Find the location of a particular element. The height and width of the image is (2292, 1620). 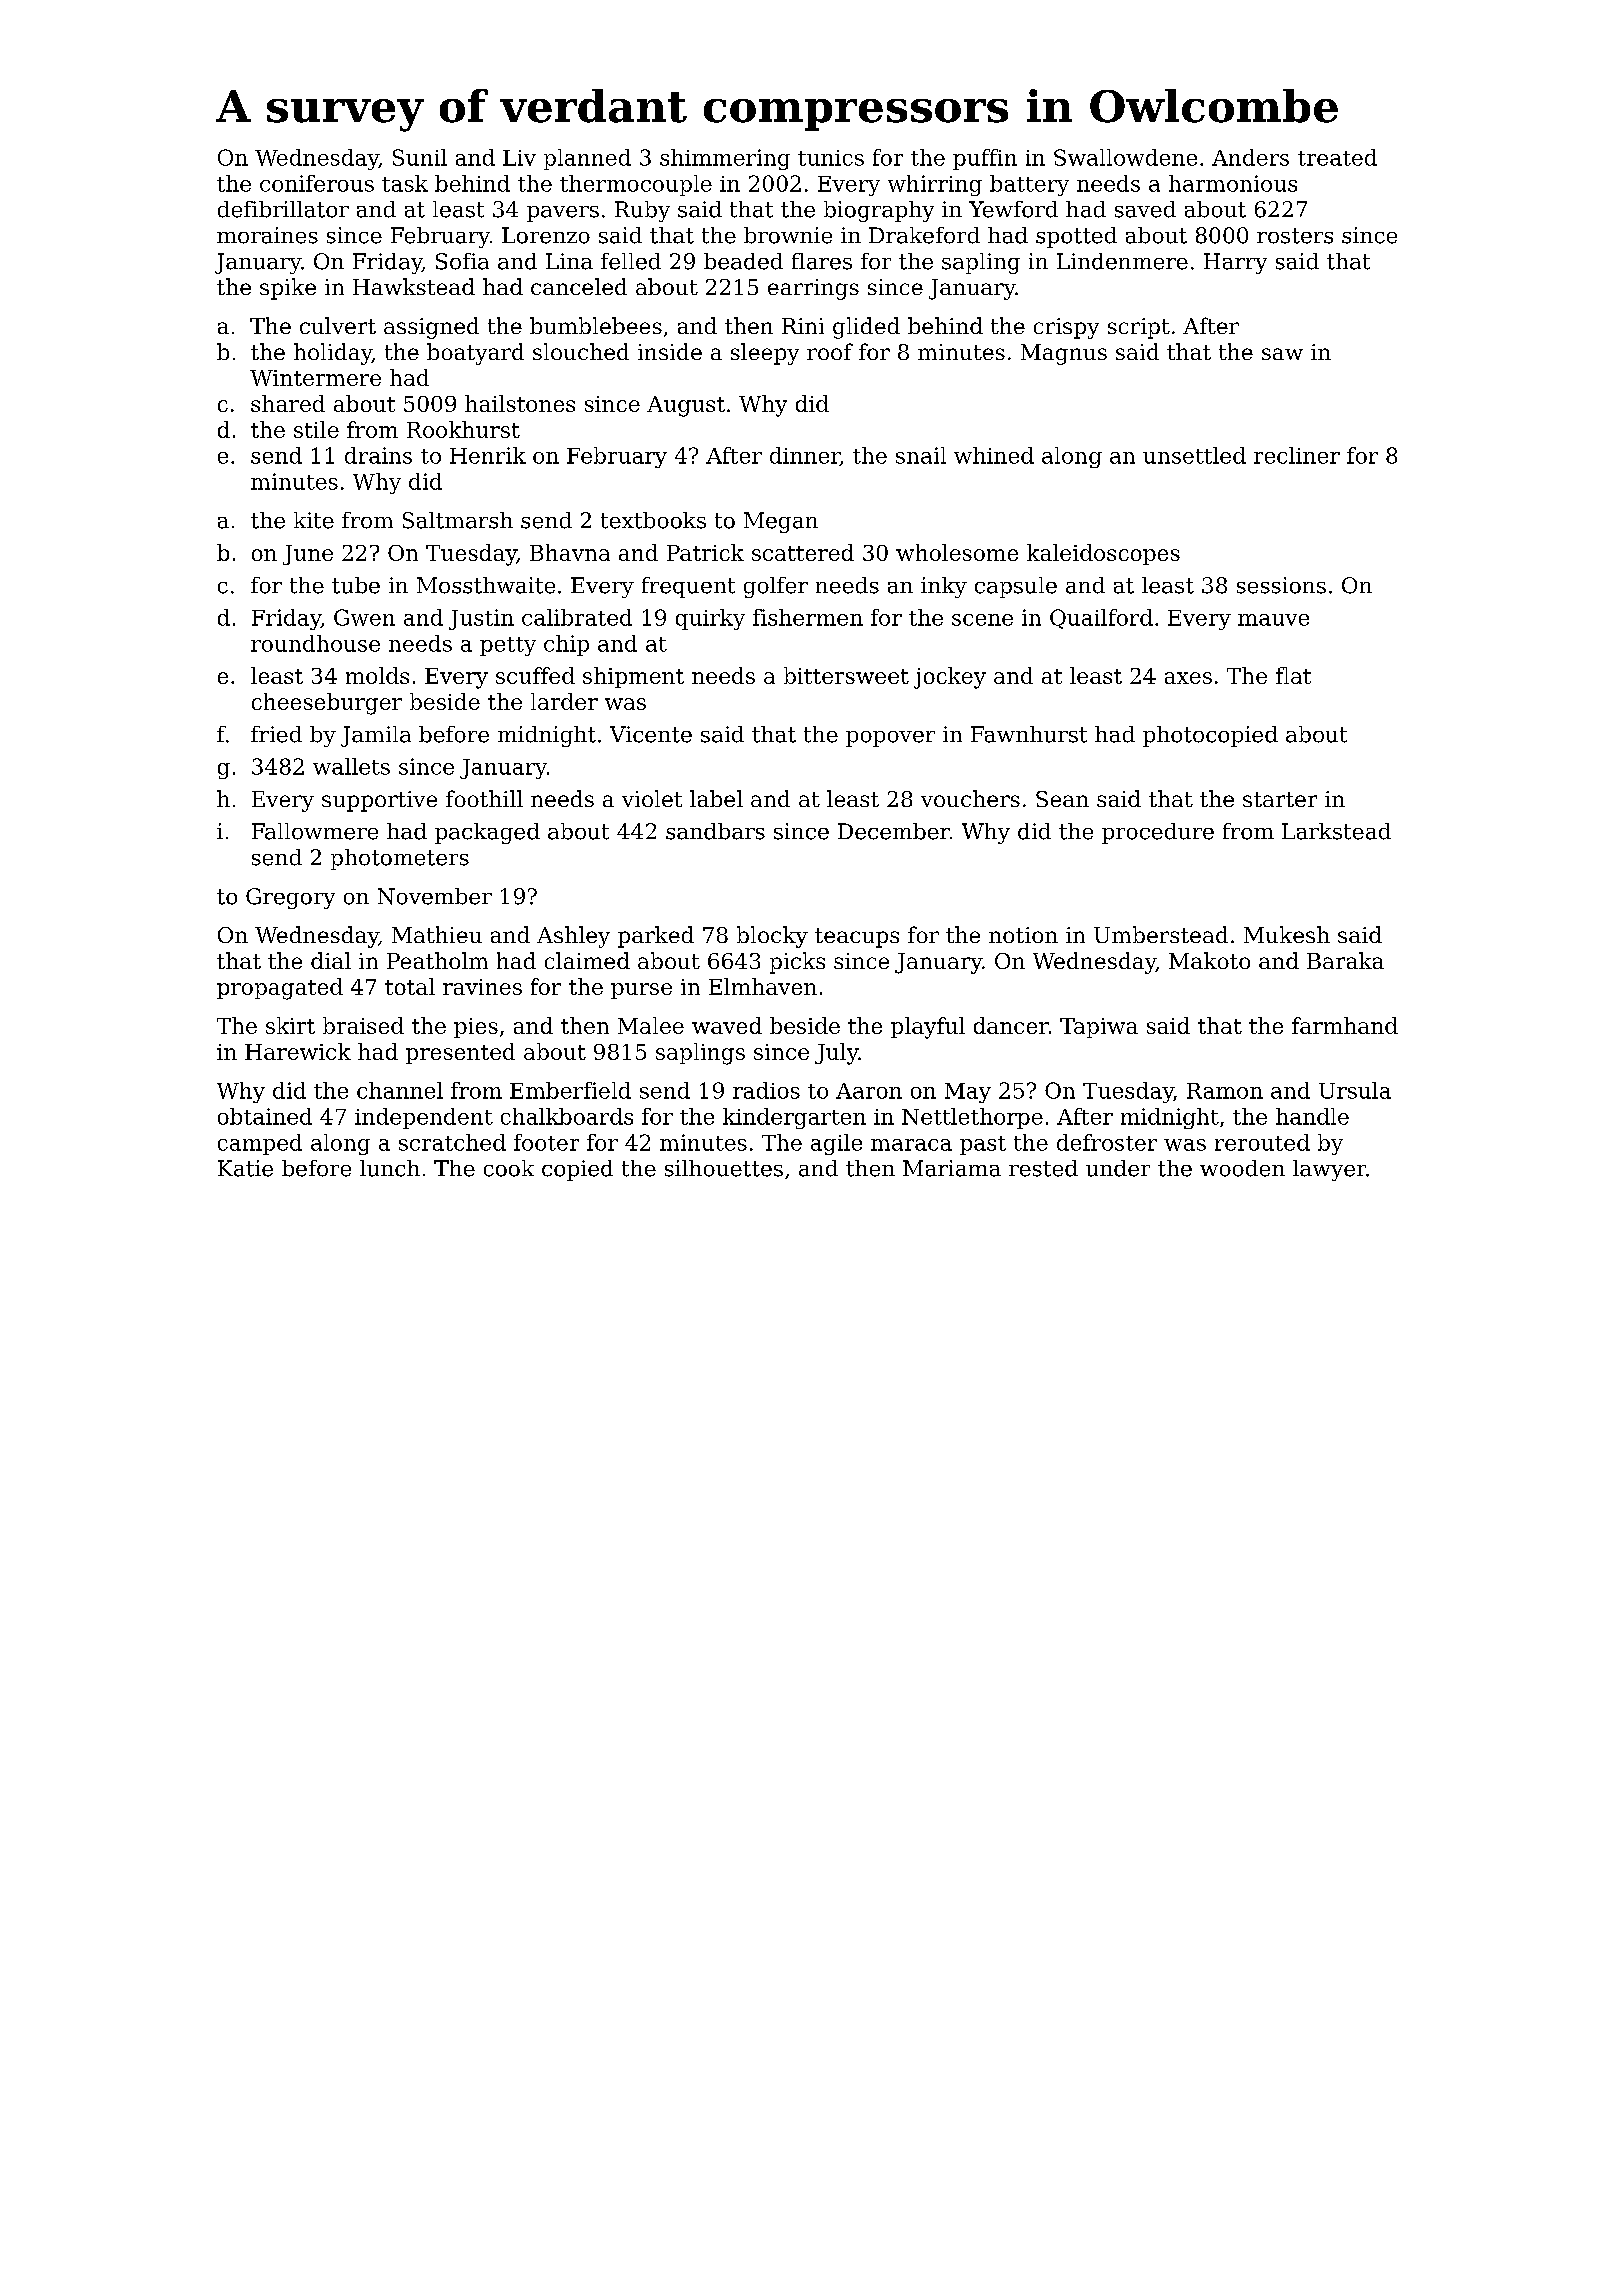

channel is located at coordinates (400, 1090).
